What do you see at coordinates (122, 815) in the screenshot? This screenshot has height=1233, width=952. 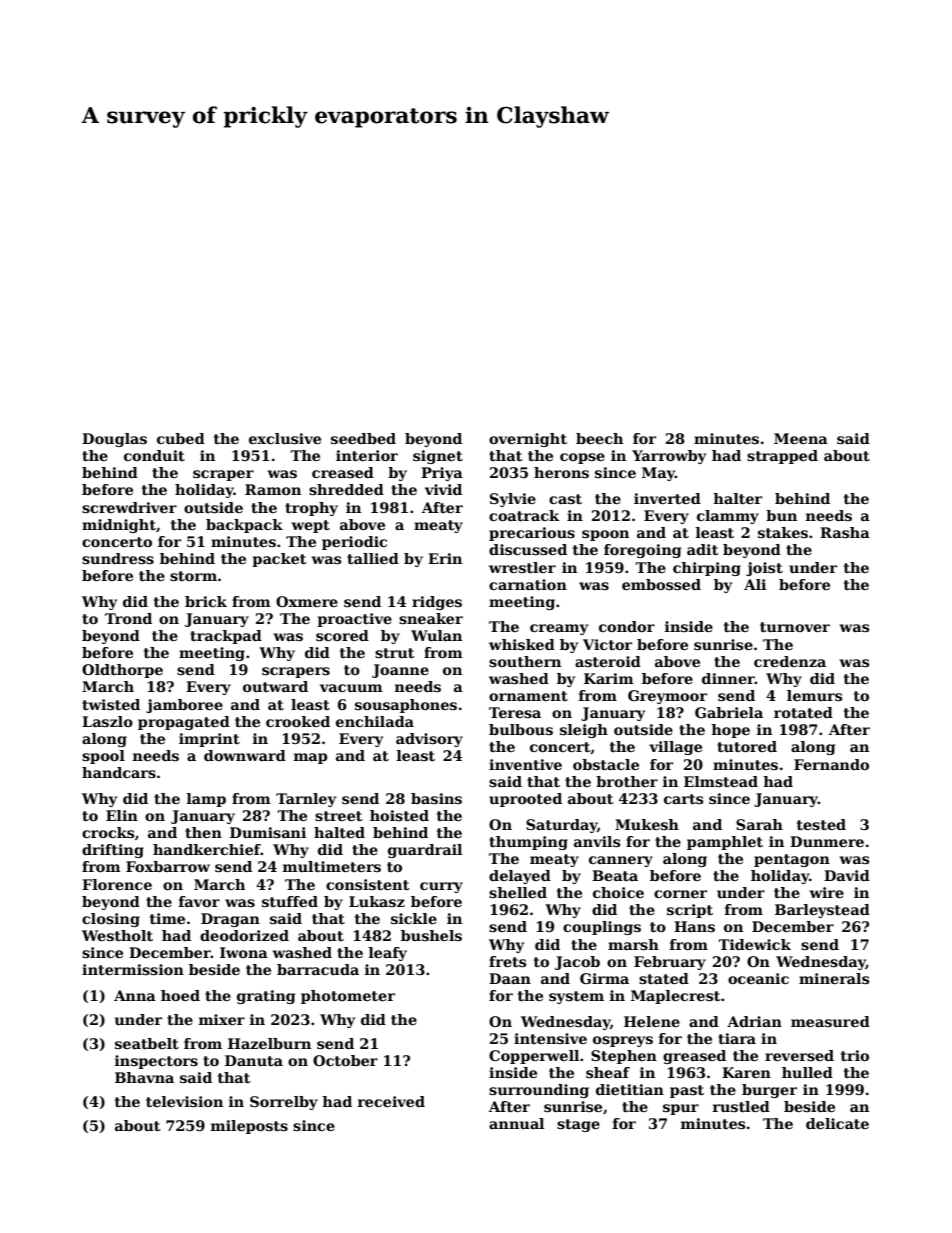 I see `Elin` at bounding box center [122, 815].
